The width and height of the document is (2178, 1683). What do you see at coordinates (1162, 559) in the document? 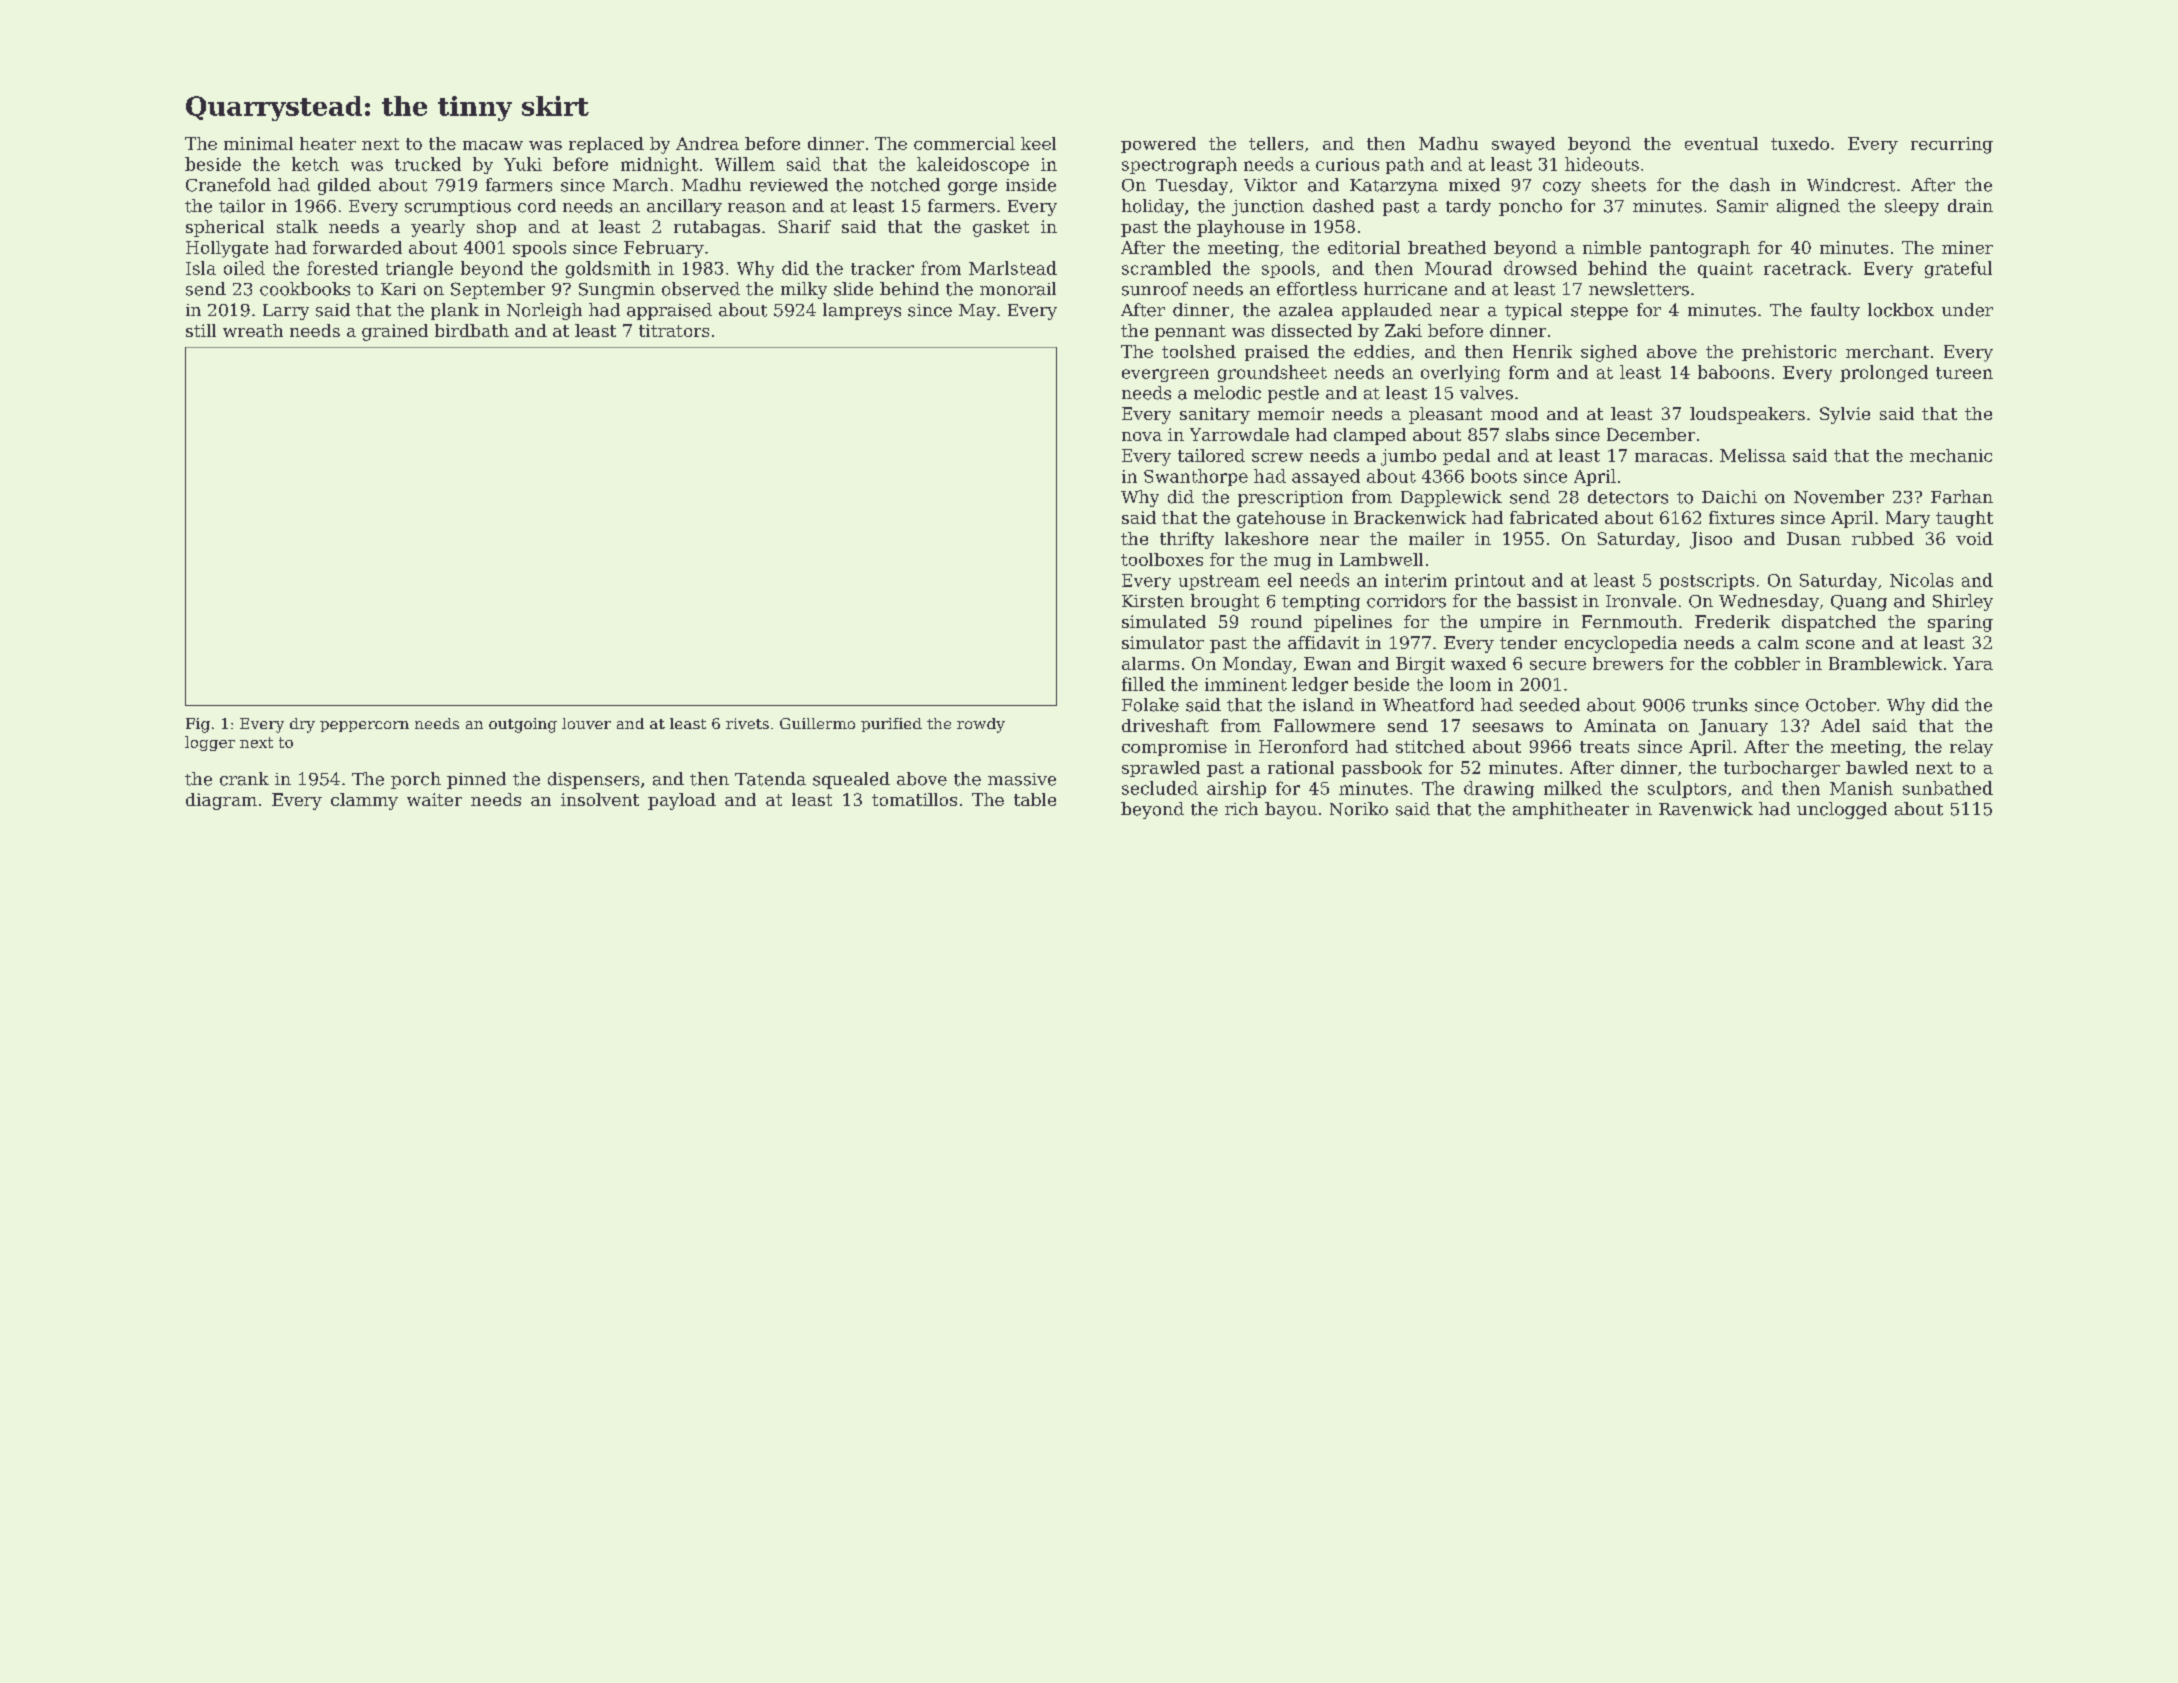
I see `toolboxes` at bounding box center [1162, 559].
